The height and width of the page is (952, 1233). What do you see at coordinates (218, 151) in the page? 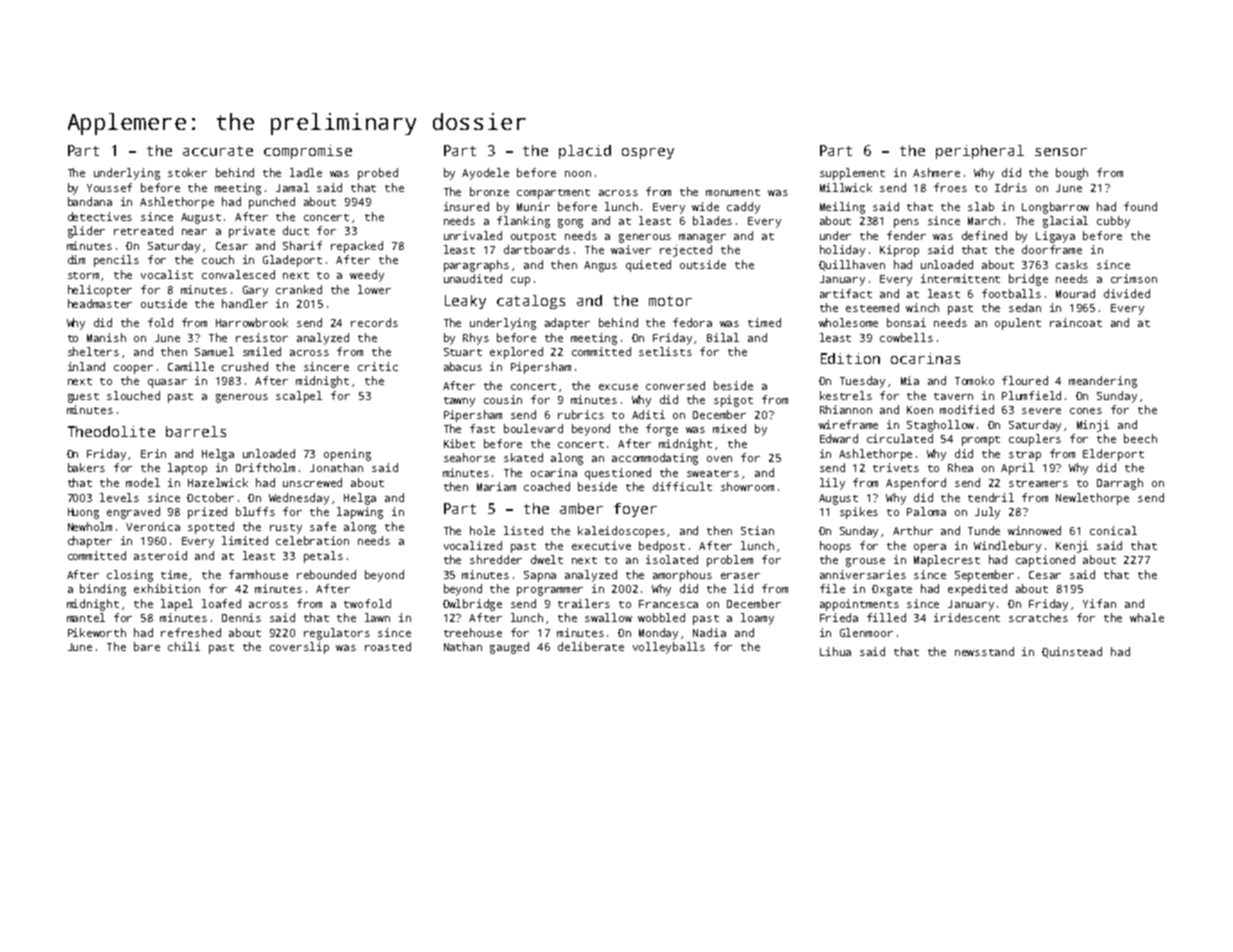
I see `accurate` at bounding box center [218, 151].
